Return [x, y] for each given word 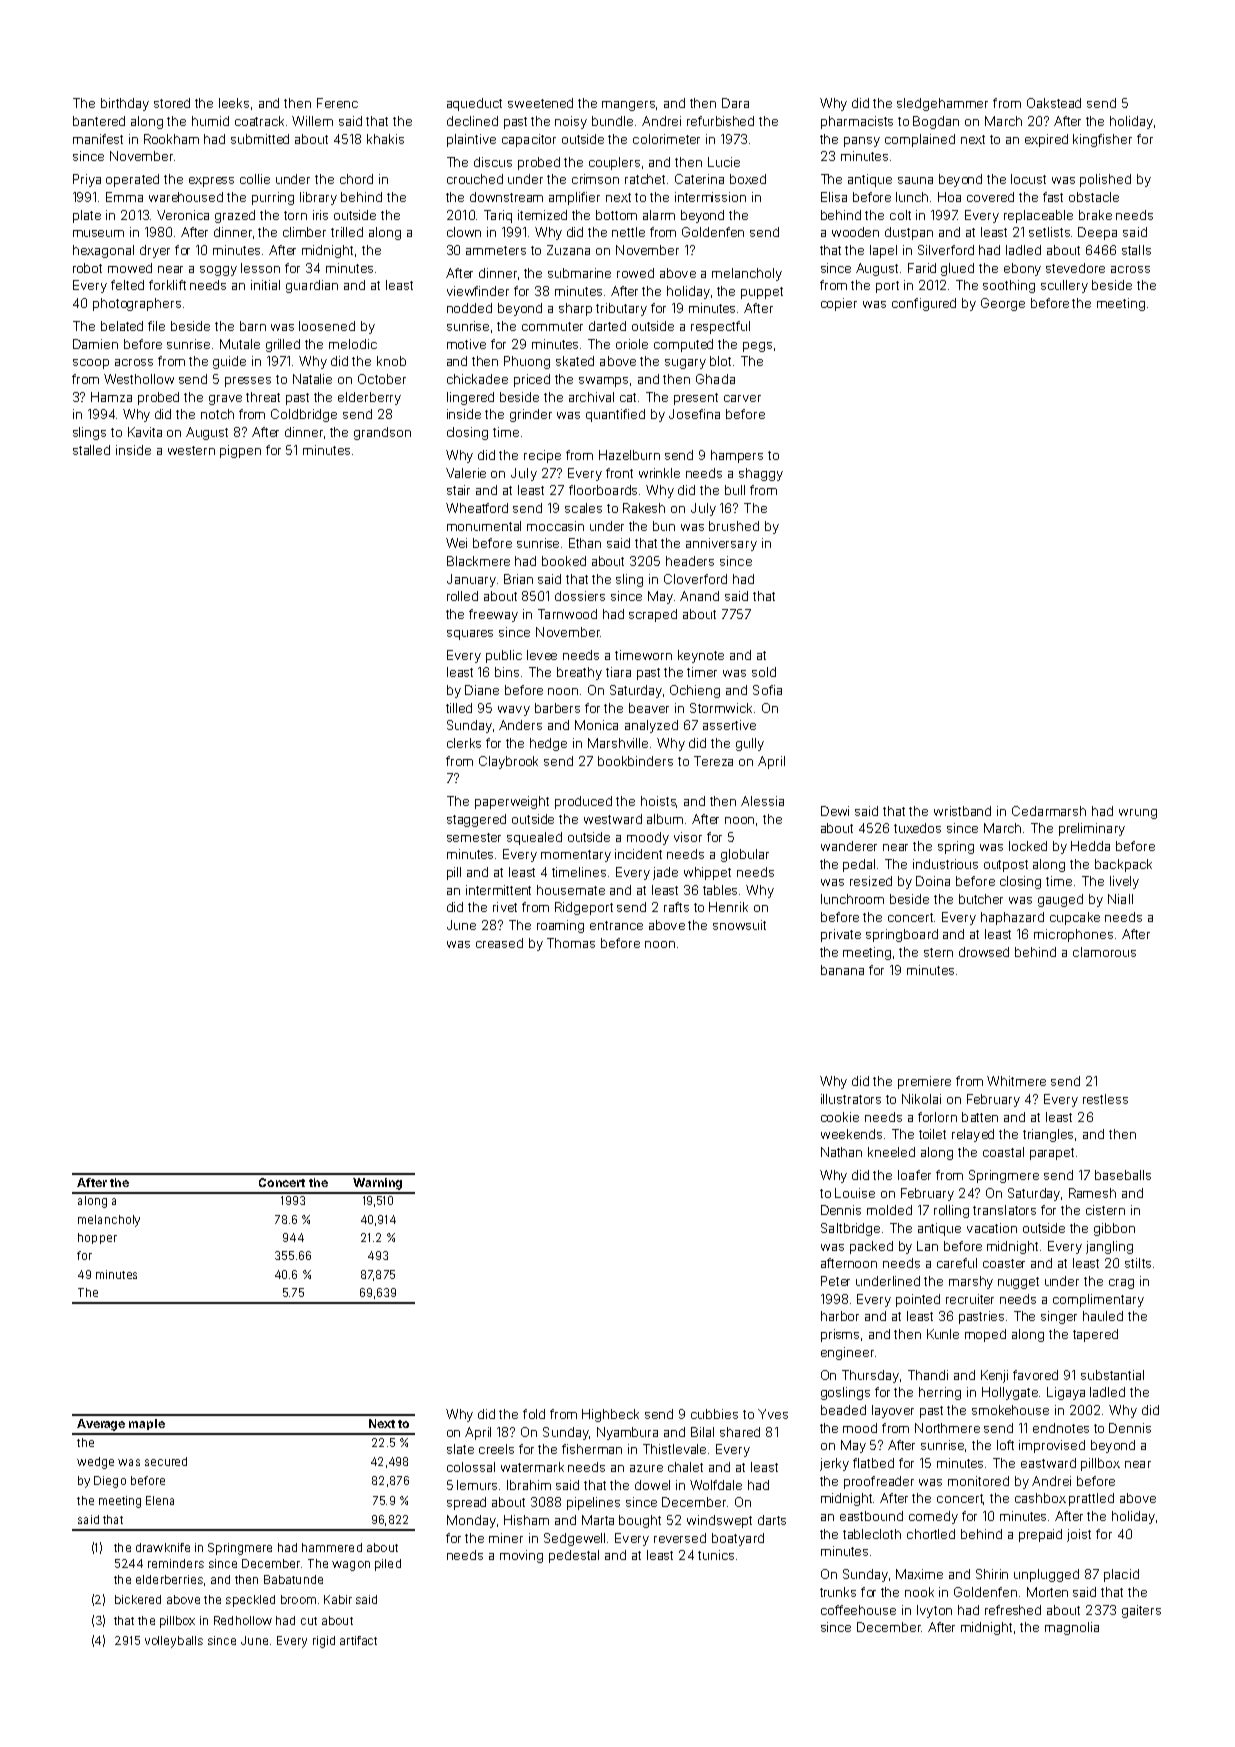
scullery [1064, 286]
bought [640, 1521]
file [156, 326]
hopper [97, 1238]
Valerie [466, 473]
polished [1105, 180]
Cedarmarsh [1049, 811]
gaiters [1141, 1611]
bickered [138, 1599]
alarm [659, 215]
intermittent [498, 890]
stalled [91, 450]
